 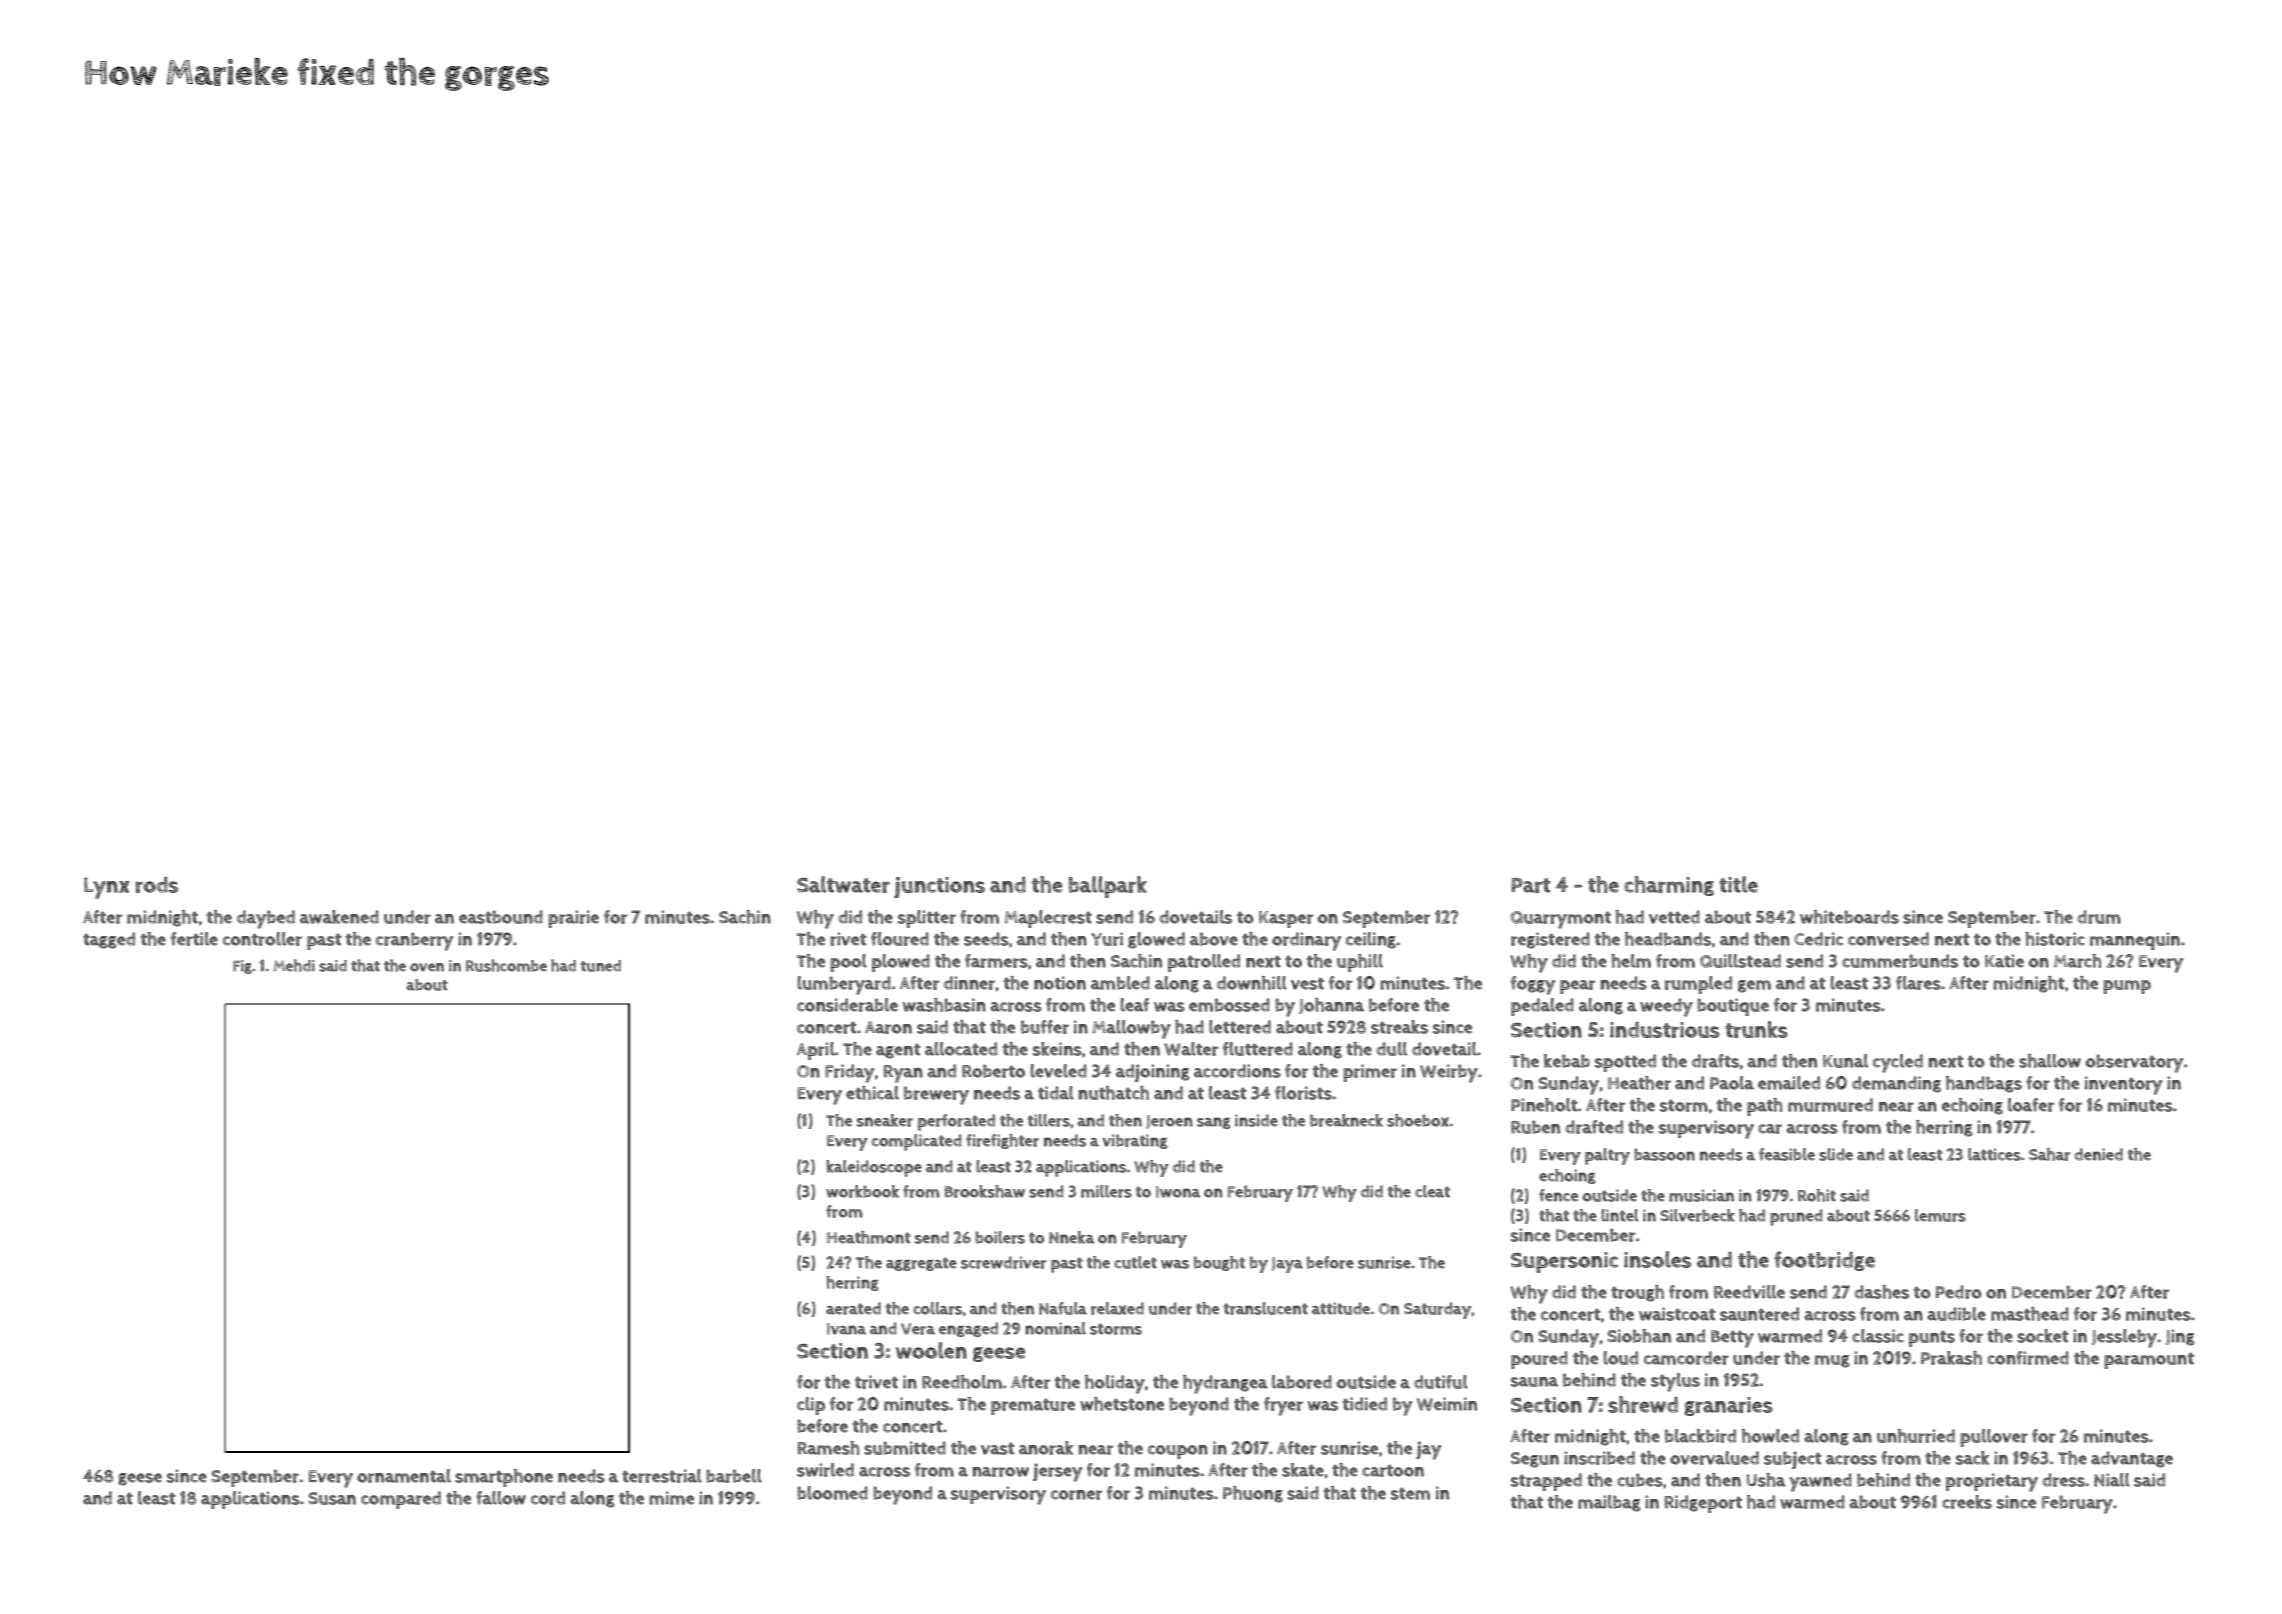 I want to click on Saturday, so click(x=1437, y=1310).
